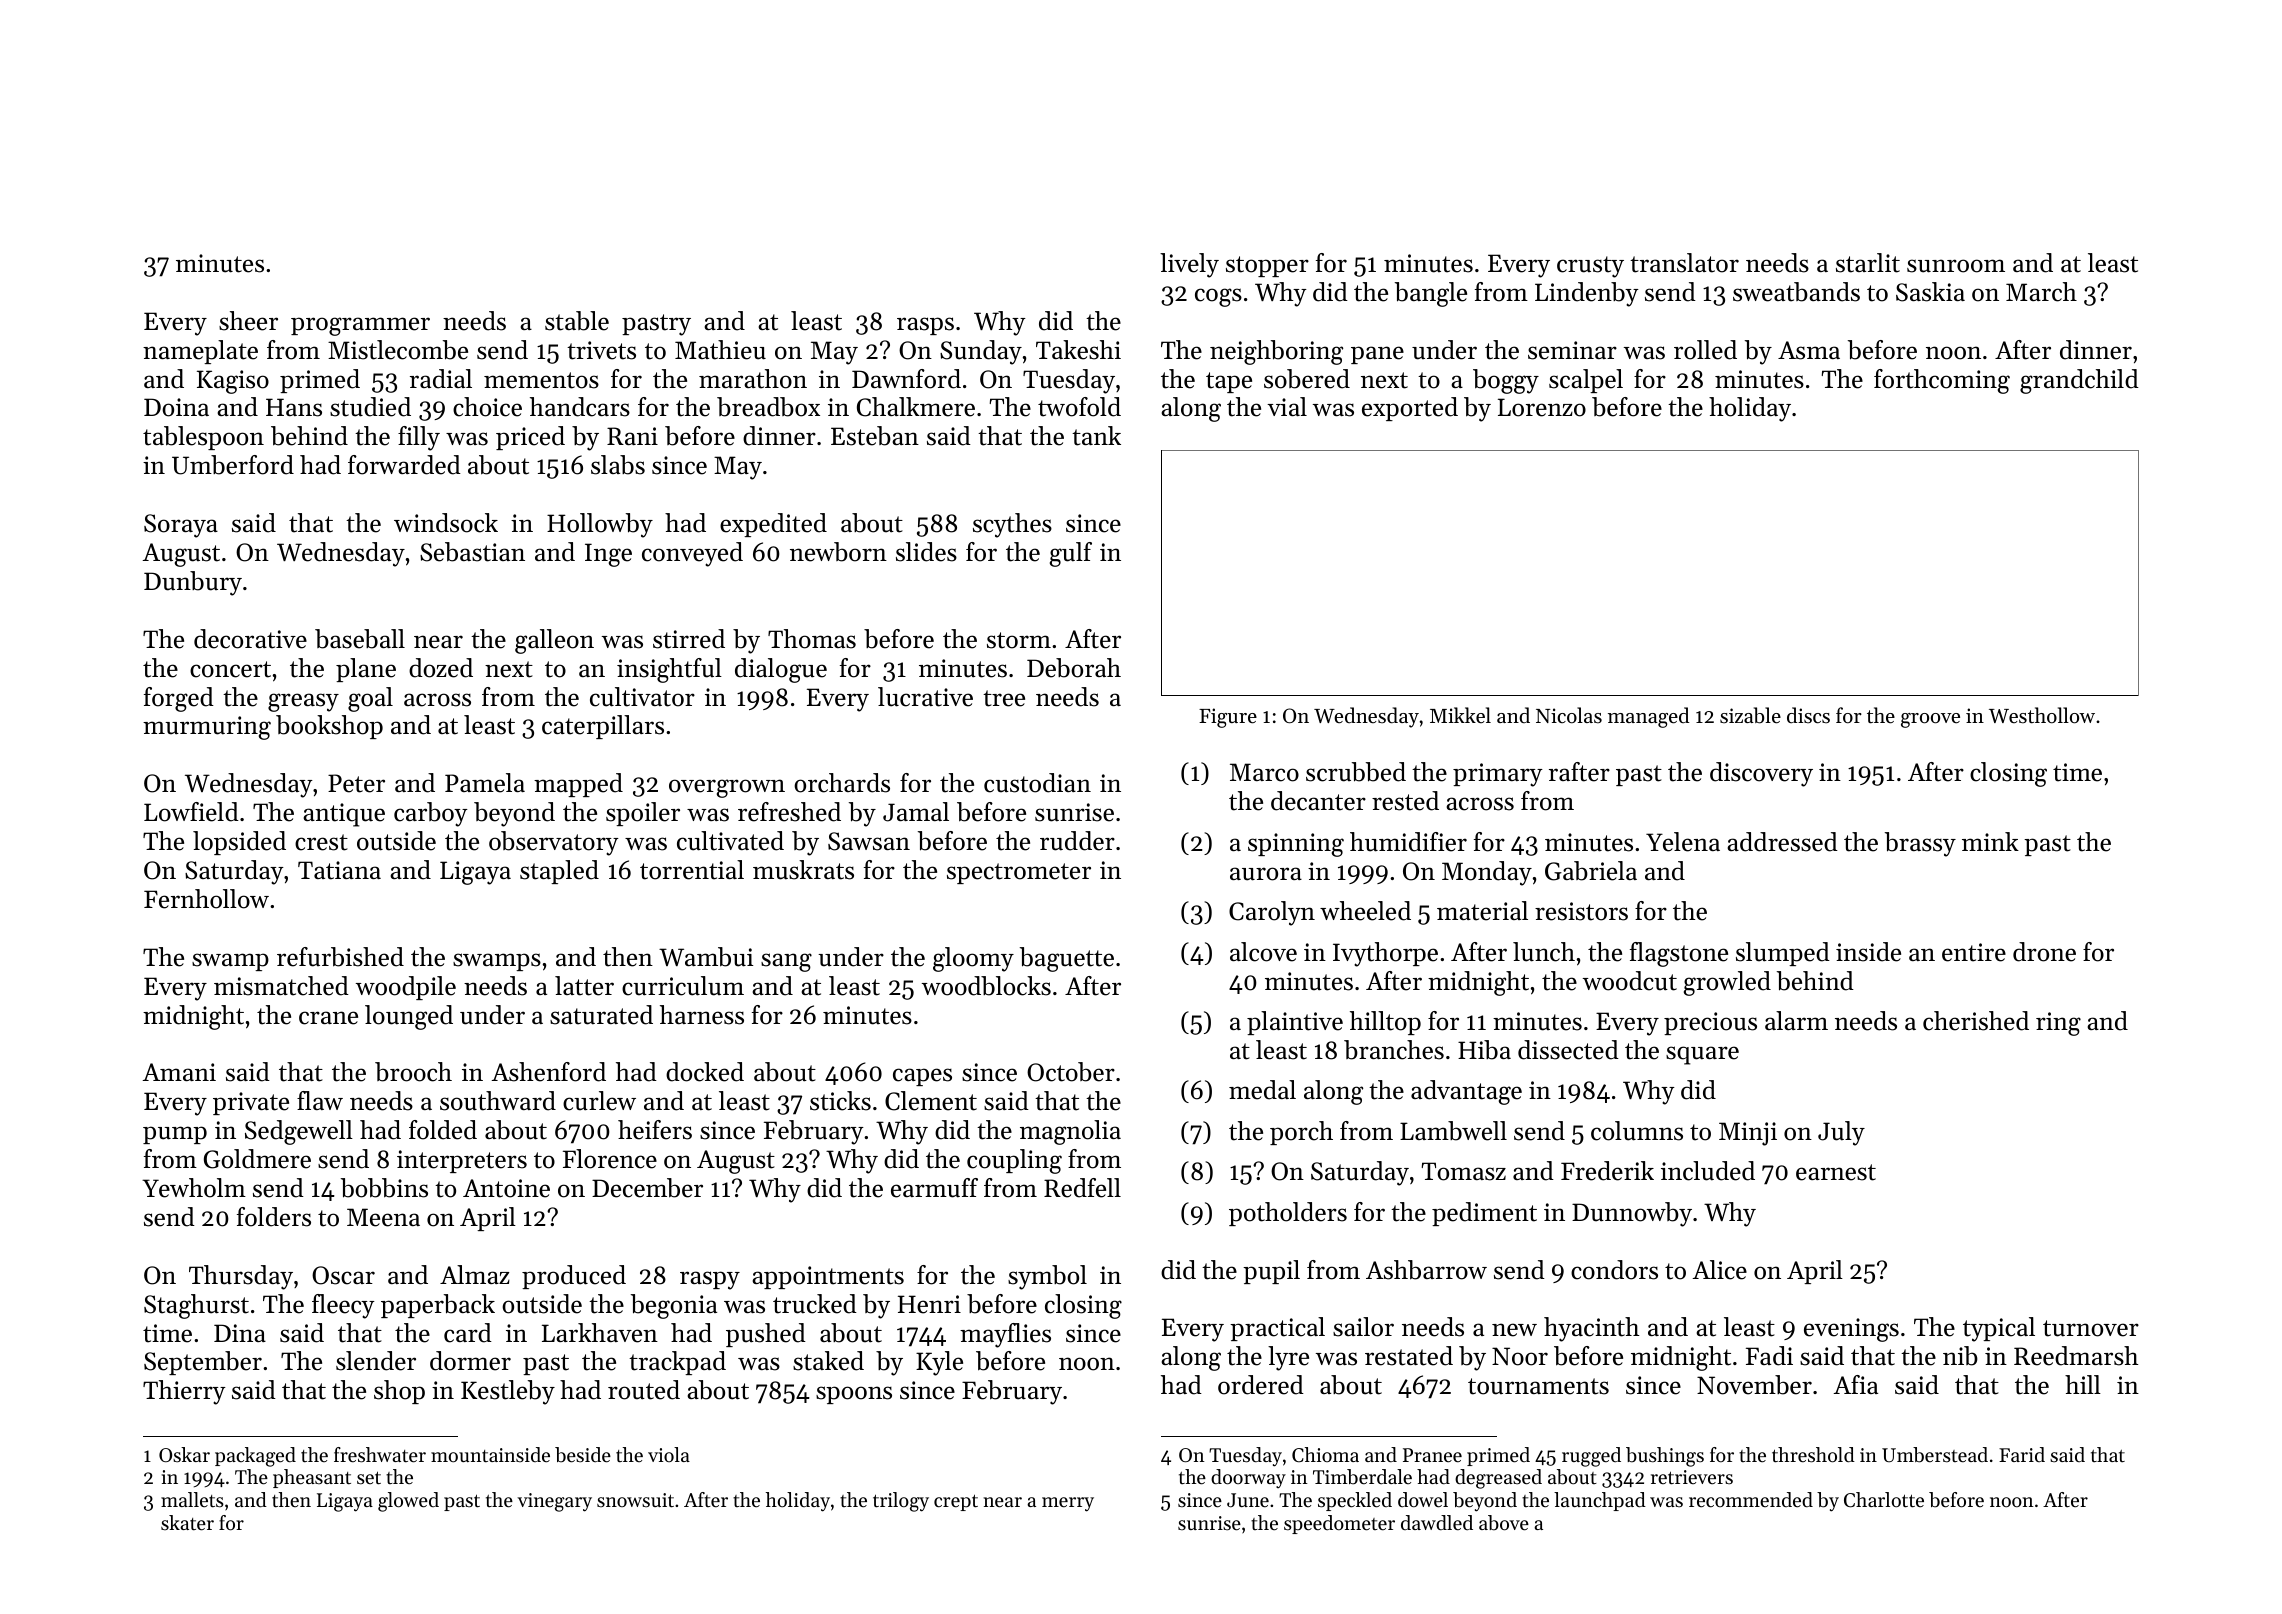 Image resolution: width=2282 pixels, height=1614 pixels. What do you see at coordinates (1068, 1504) in the screenshot?
I see `merry` at bounding box center [1068, 1504].
